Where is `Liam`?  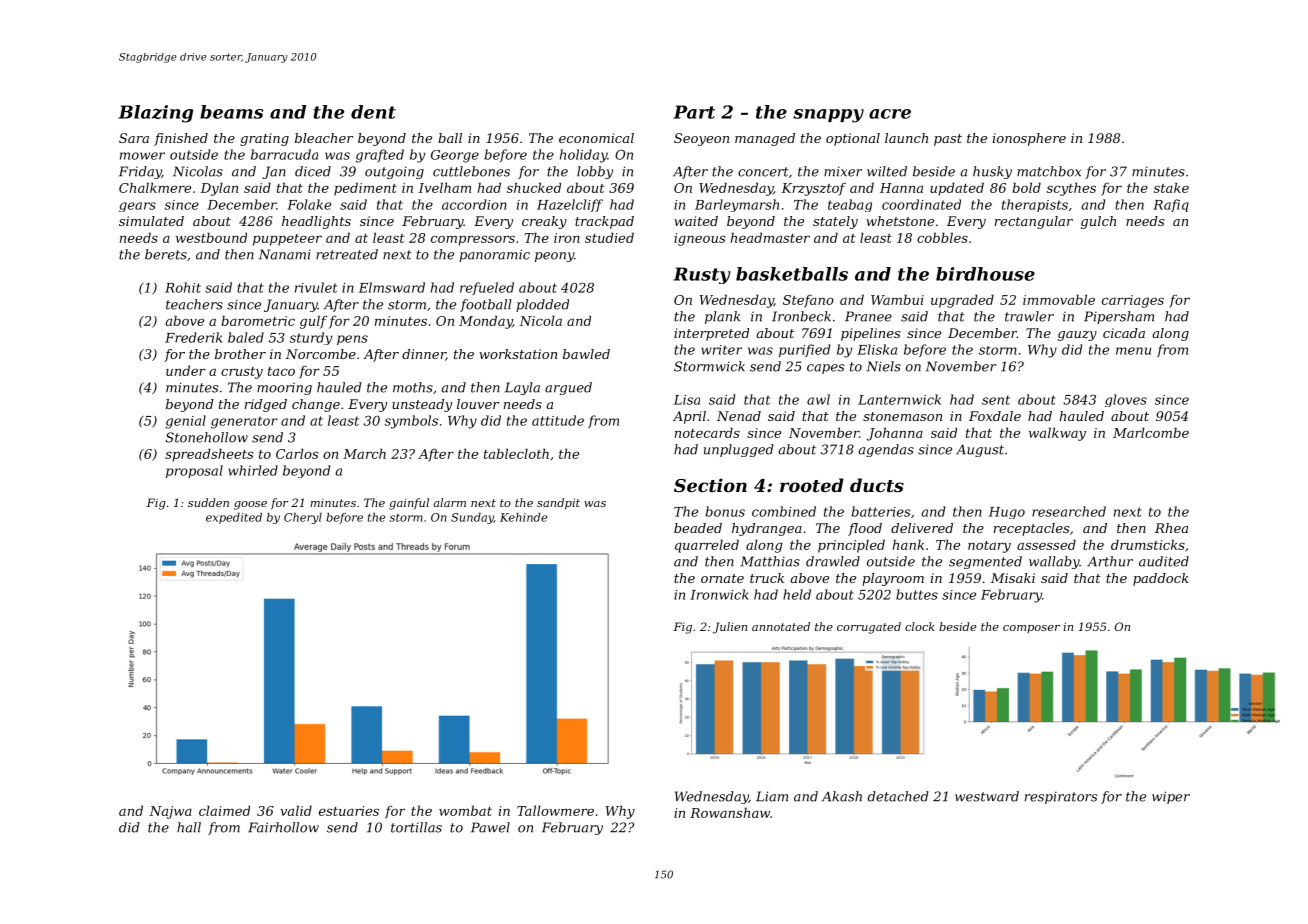
Liam is located at coordinates (772, 796).
